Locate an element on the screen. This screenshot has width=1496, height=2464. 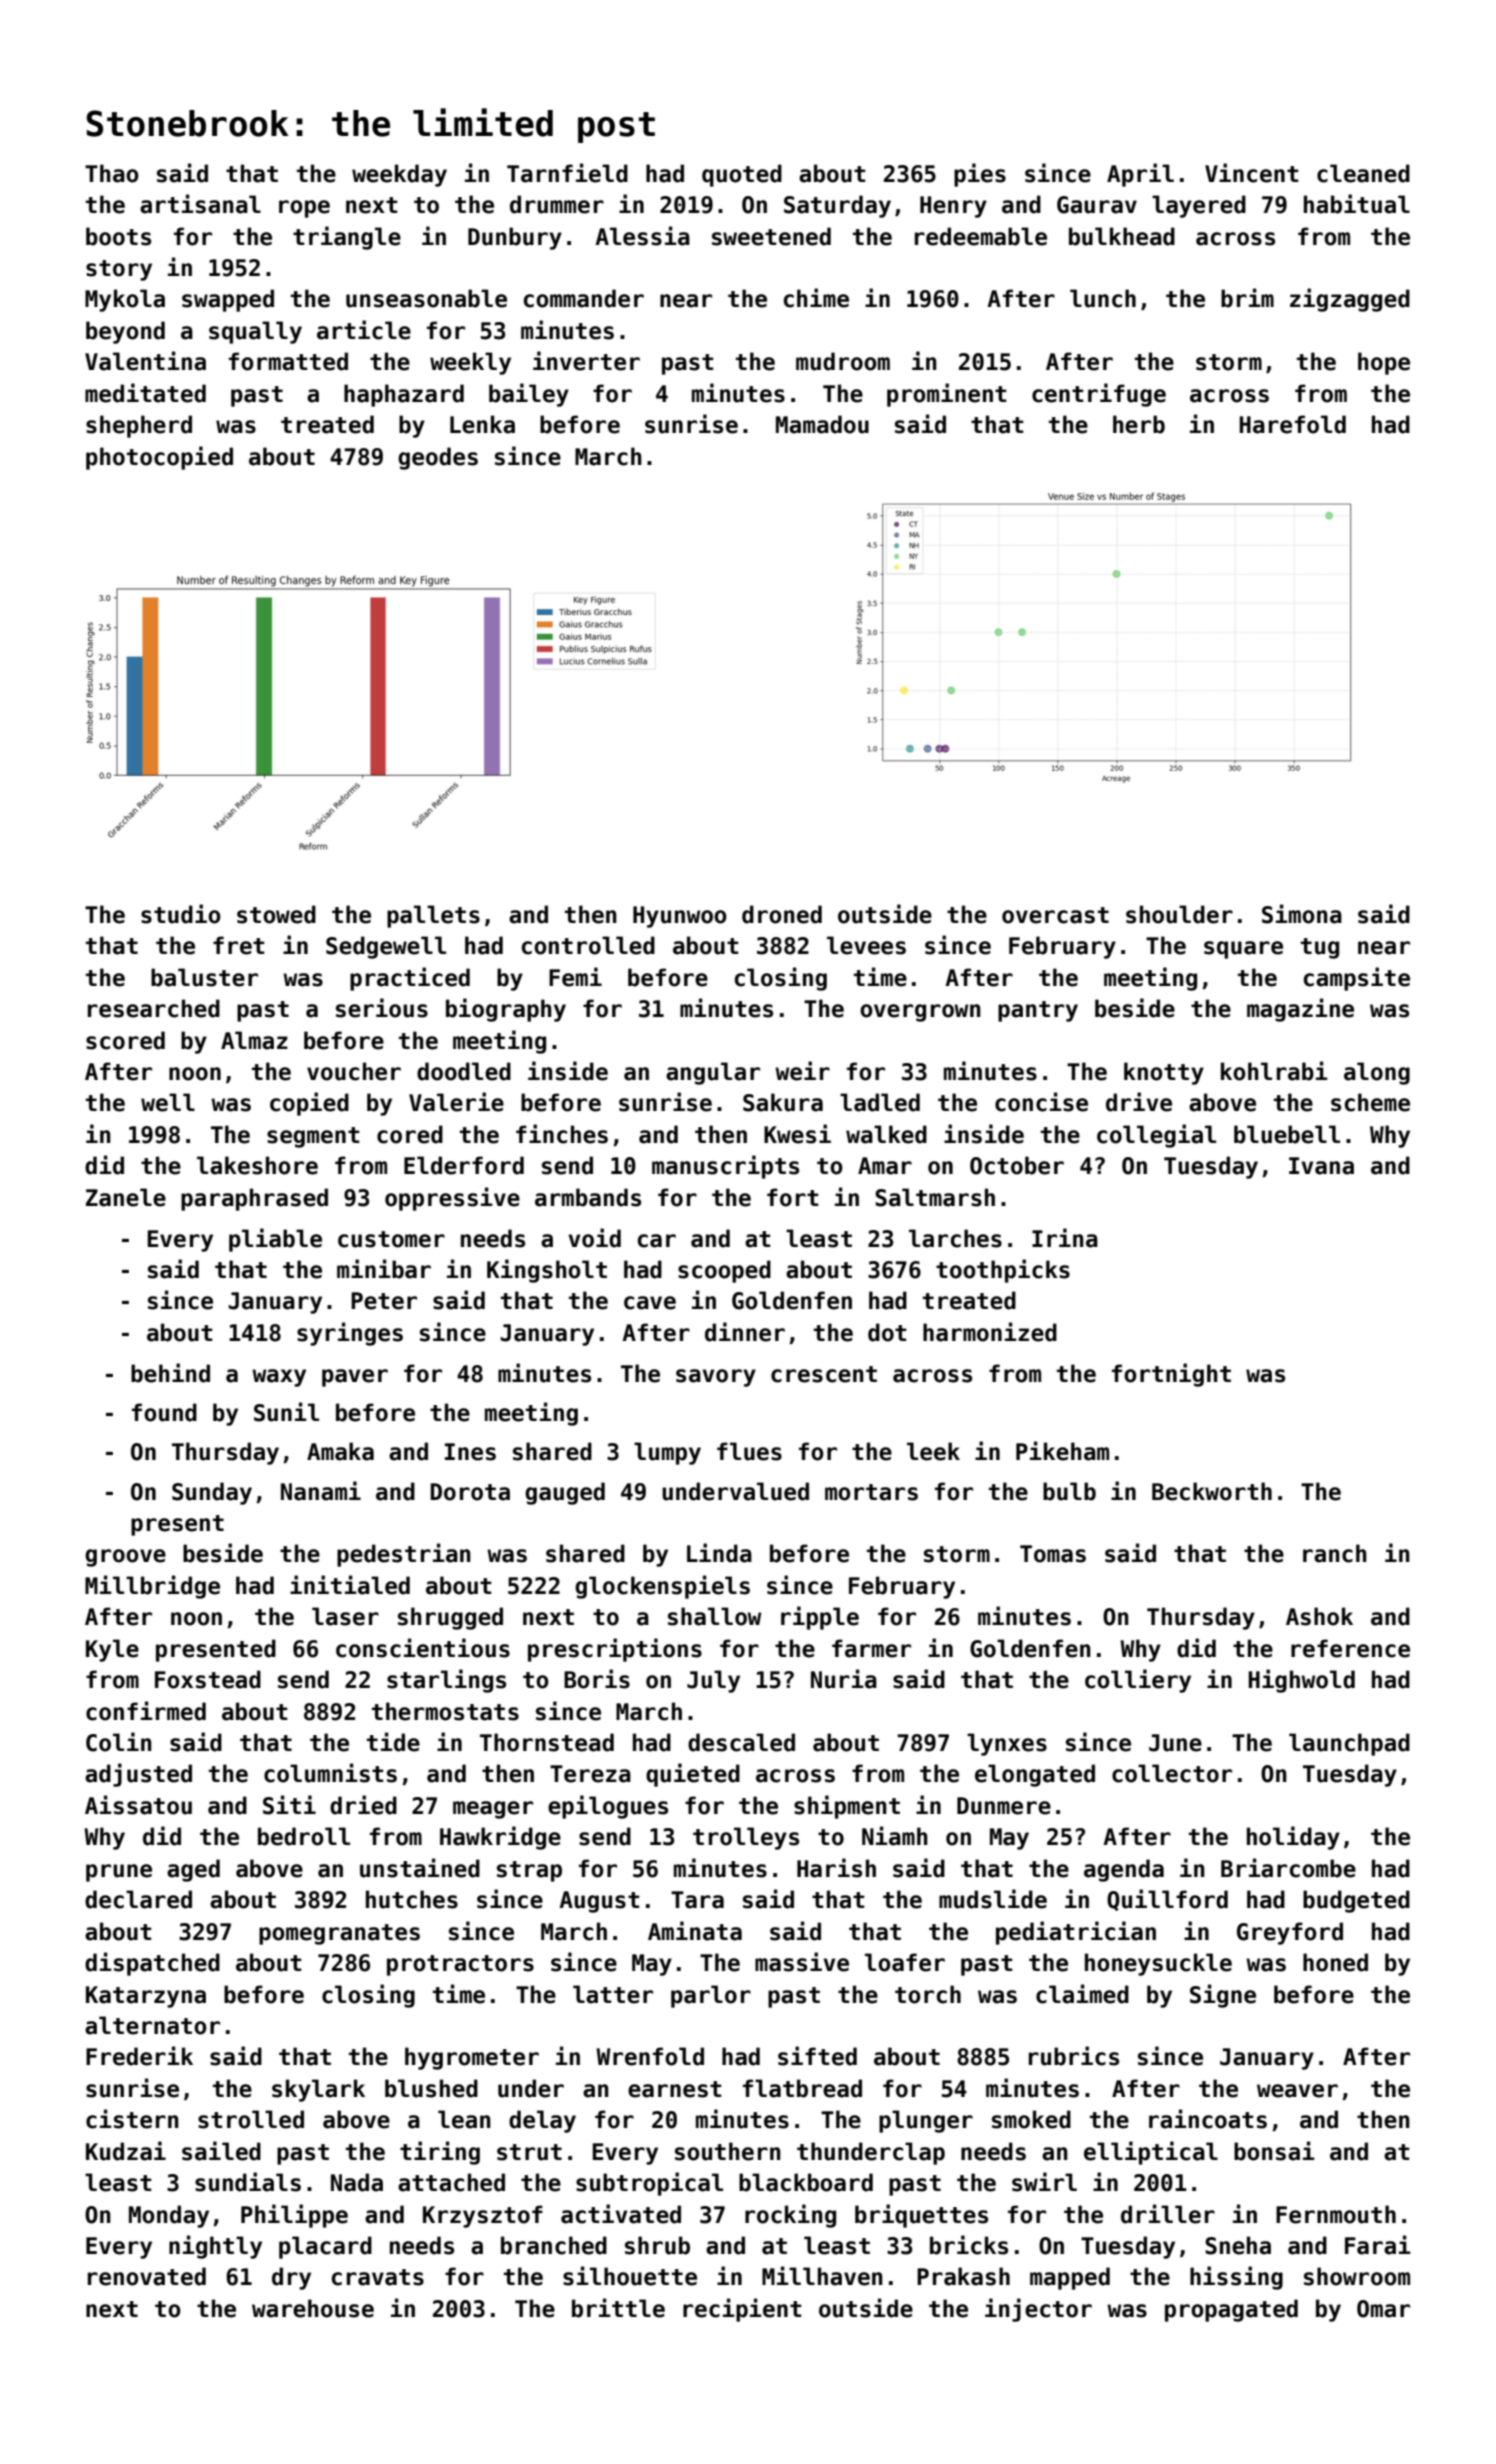
renovated is located at coordinates (147, 2276).
